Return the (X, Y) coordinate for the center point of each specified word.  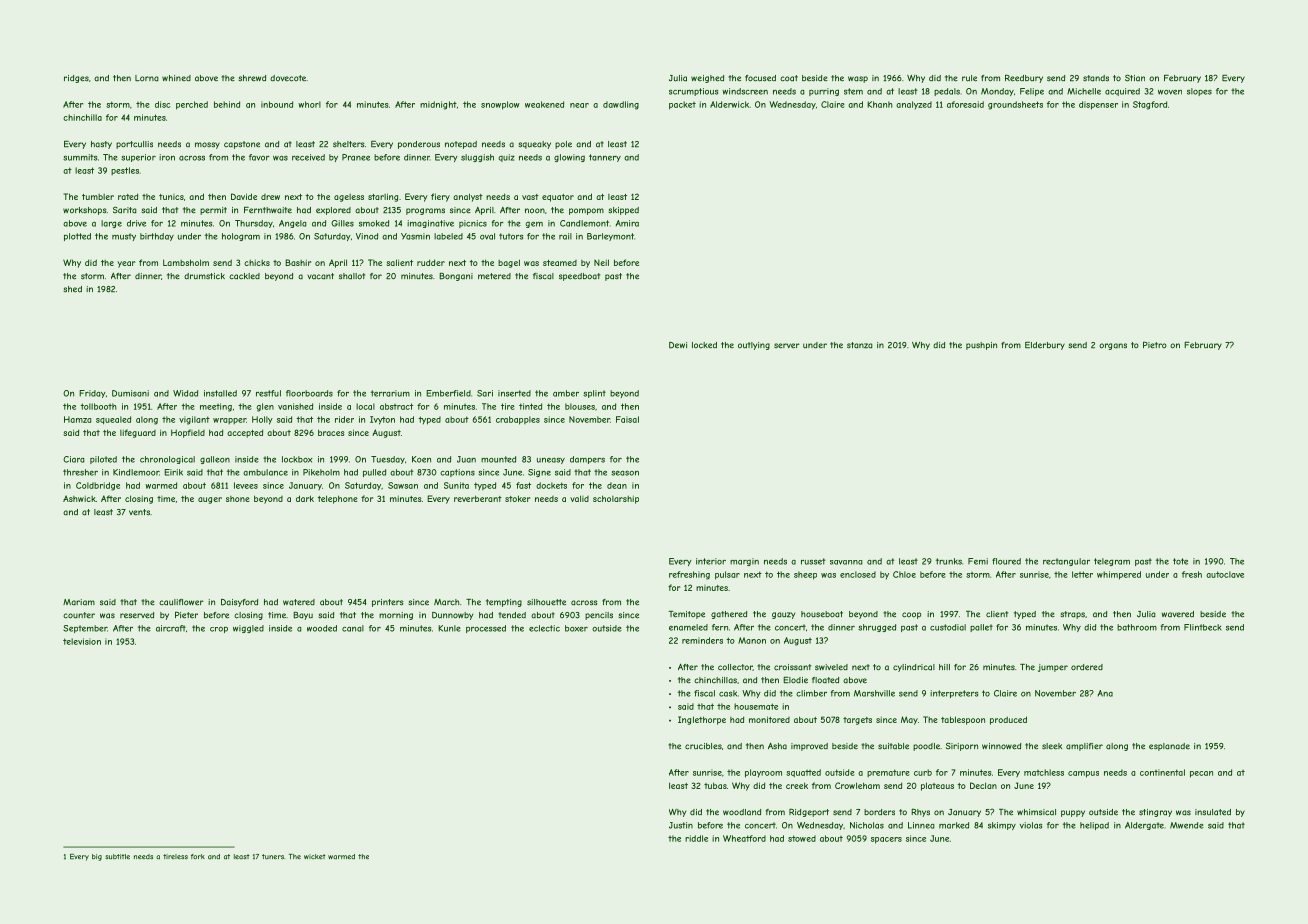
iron (167, 157)
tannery (605, 158)
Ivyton (382, 420)
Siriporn (962, 746)
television (82, 641)
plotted (77, 237)
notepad (461, 145)
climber (811, 693)
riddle (696, 838)
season (625, 473)
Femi (978, 561)
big (97, 857)
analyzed (914, 105)
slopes (1199, 92)
